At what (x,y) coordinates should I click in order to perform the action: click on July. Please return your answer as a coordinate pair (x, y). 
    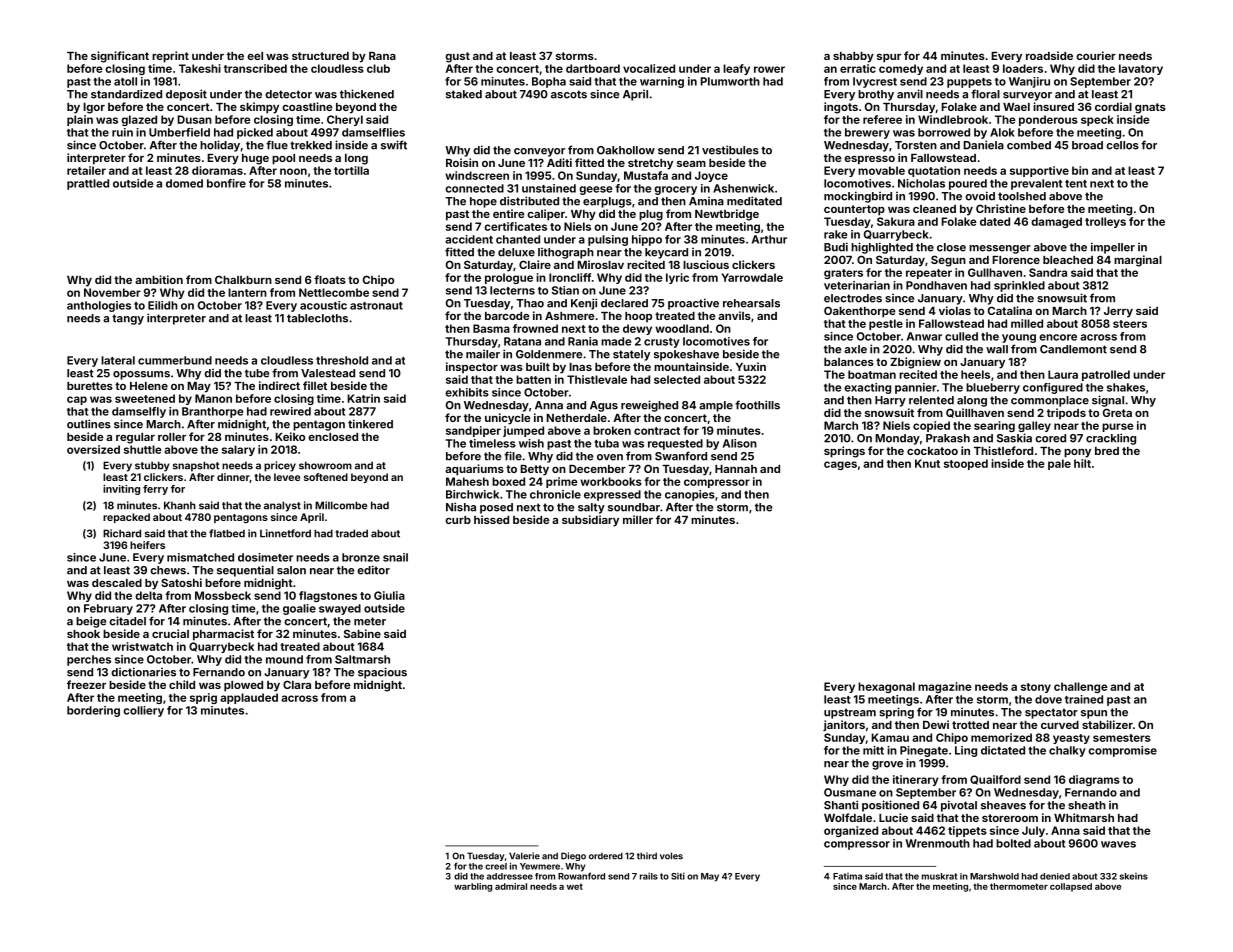
    Looking at the image, I should click on (1033, 831).
